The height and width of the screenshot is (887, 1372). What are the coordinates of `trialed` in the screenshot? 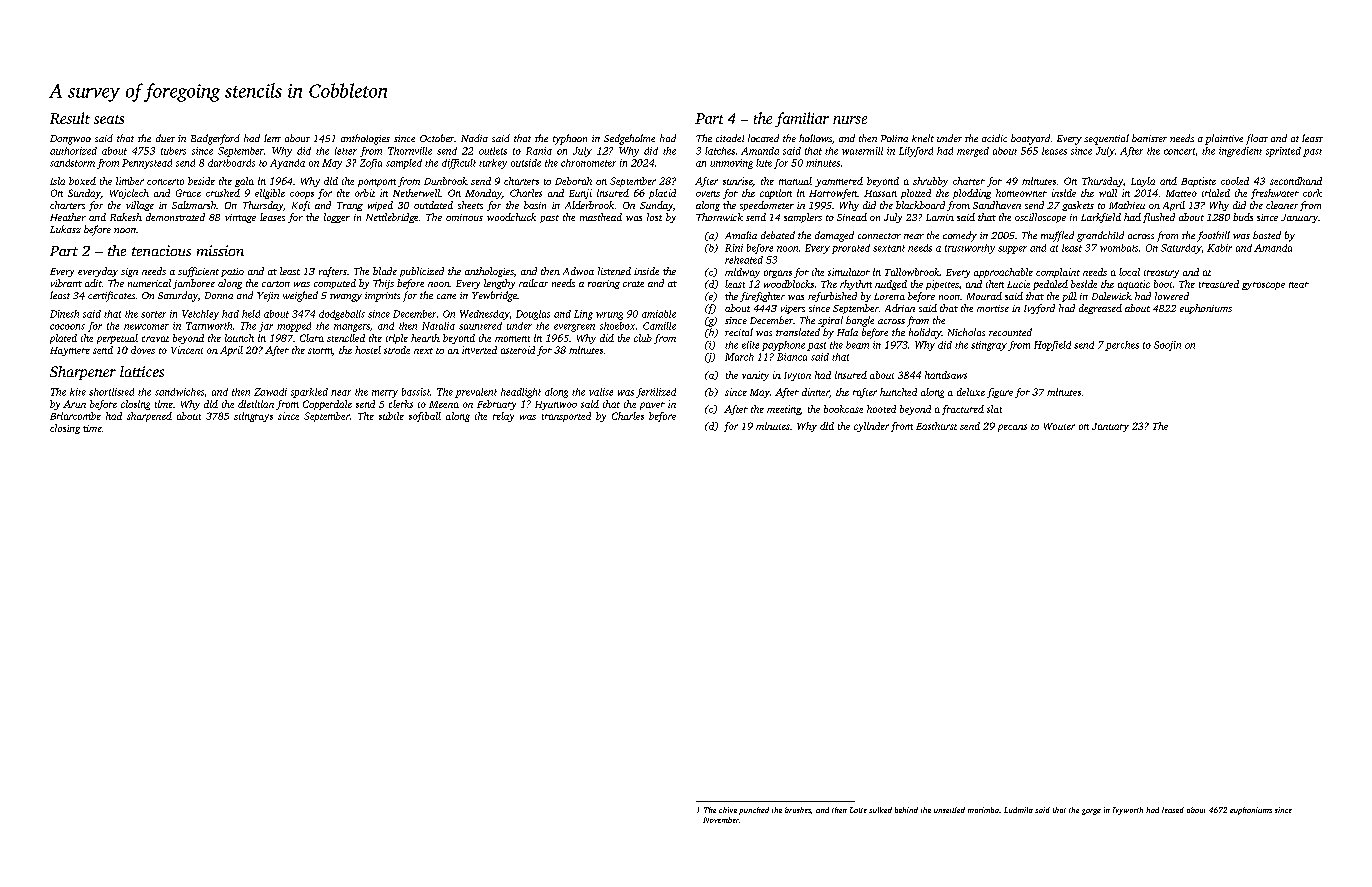 It's located at (1216, 193).
